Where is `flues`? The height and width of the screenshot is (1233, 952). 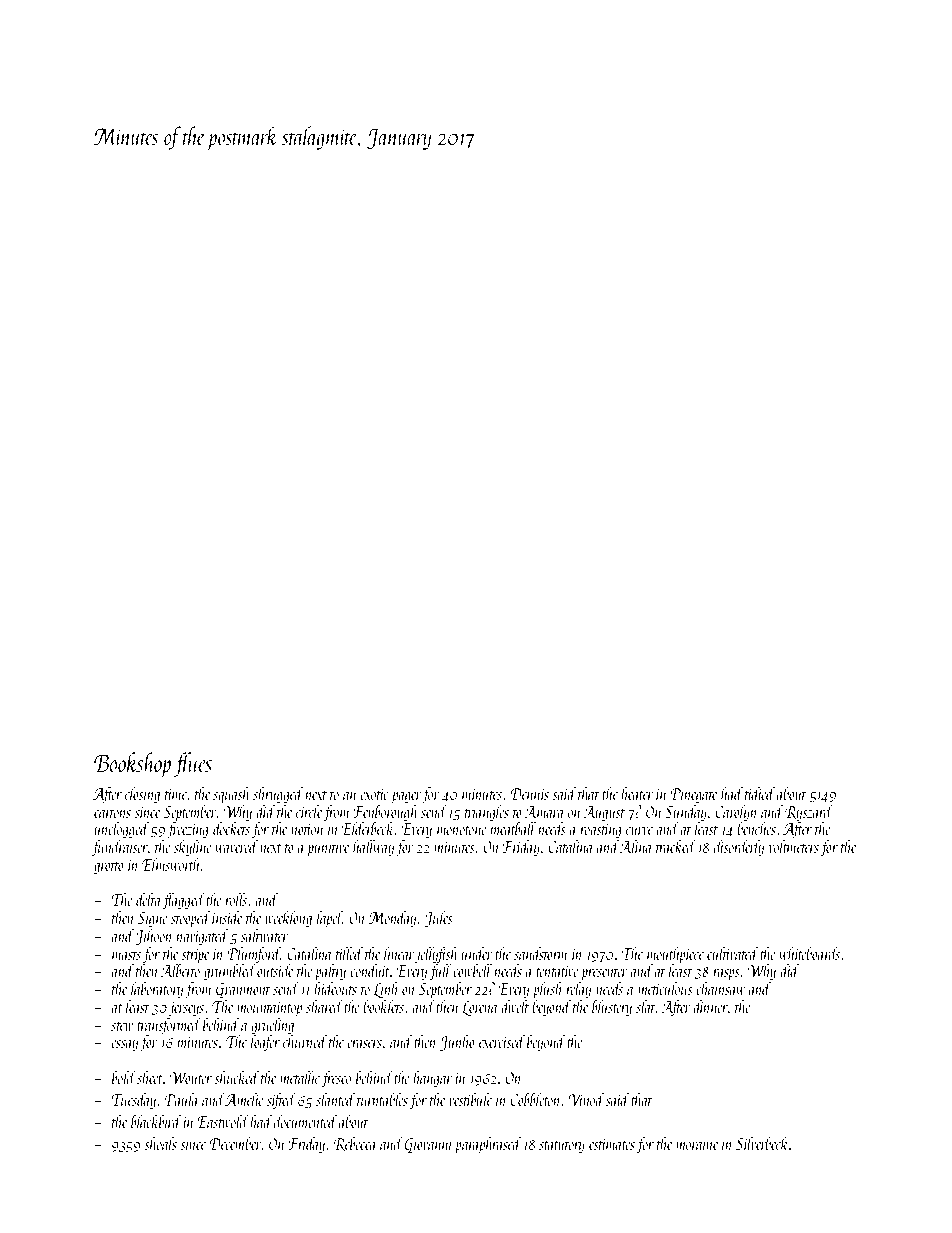
flues is located at coordinates (192, 764).
